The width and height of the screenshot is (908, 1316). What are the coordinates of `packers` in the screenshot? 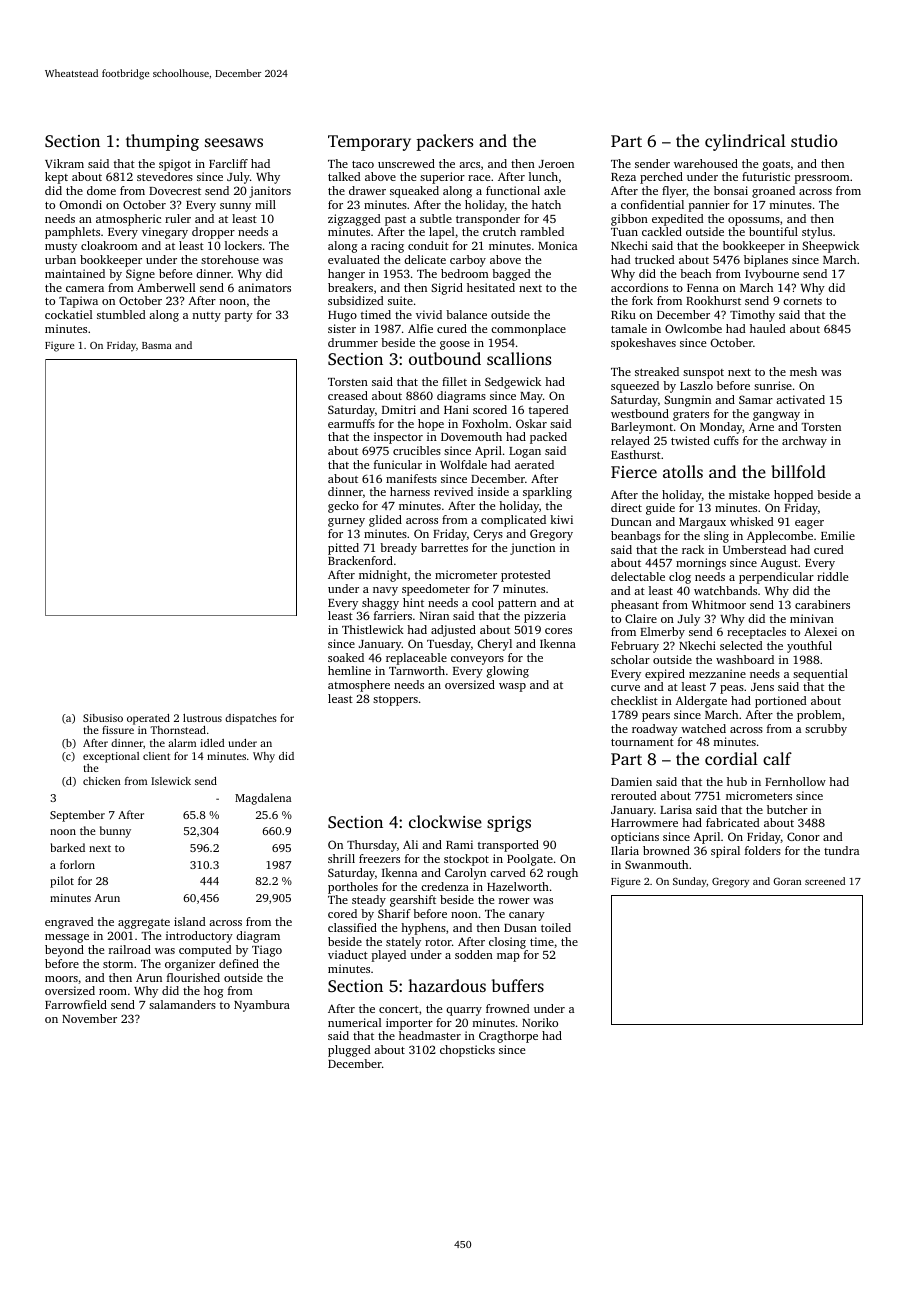 It's located at (444, 142).
